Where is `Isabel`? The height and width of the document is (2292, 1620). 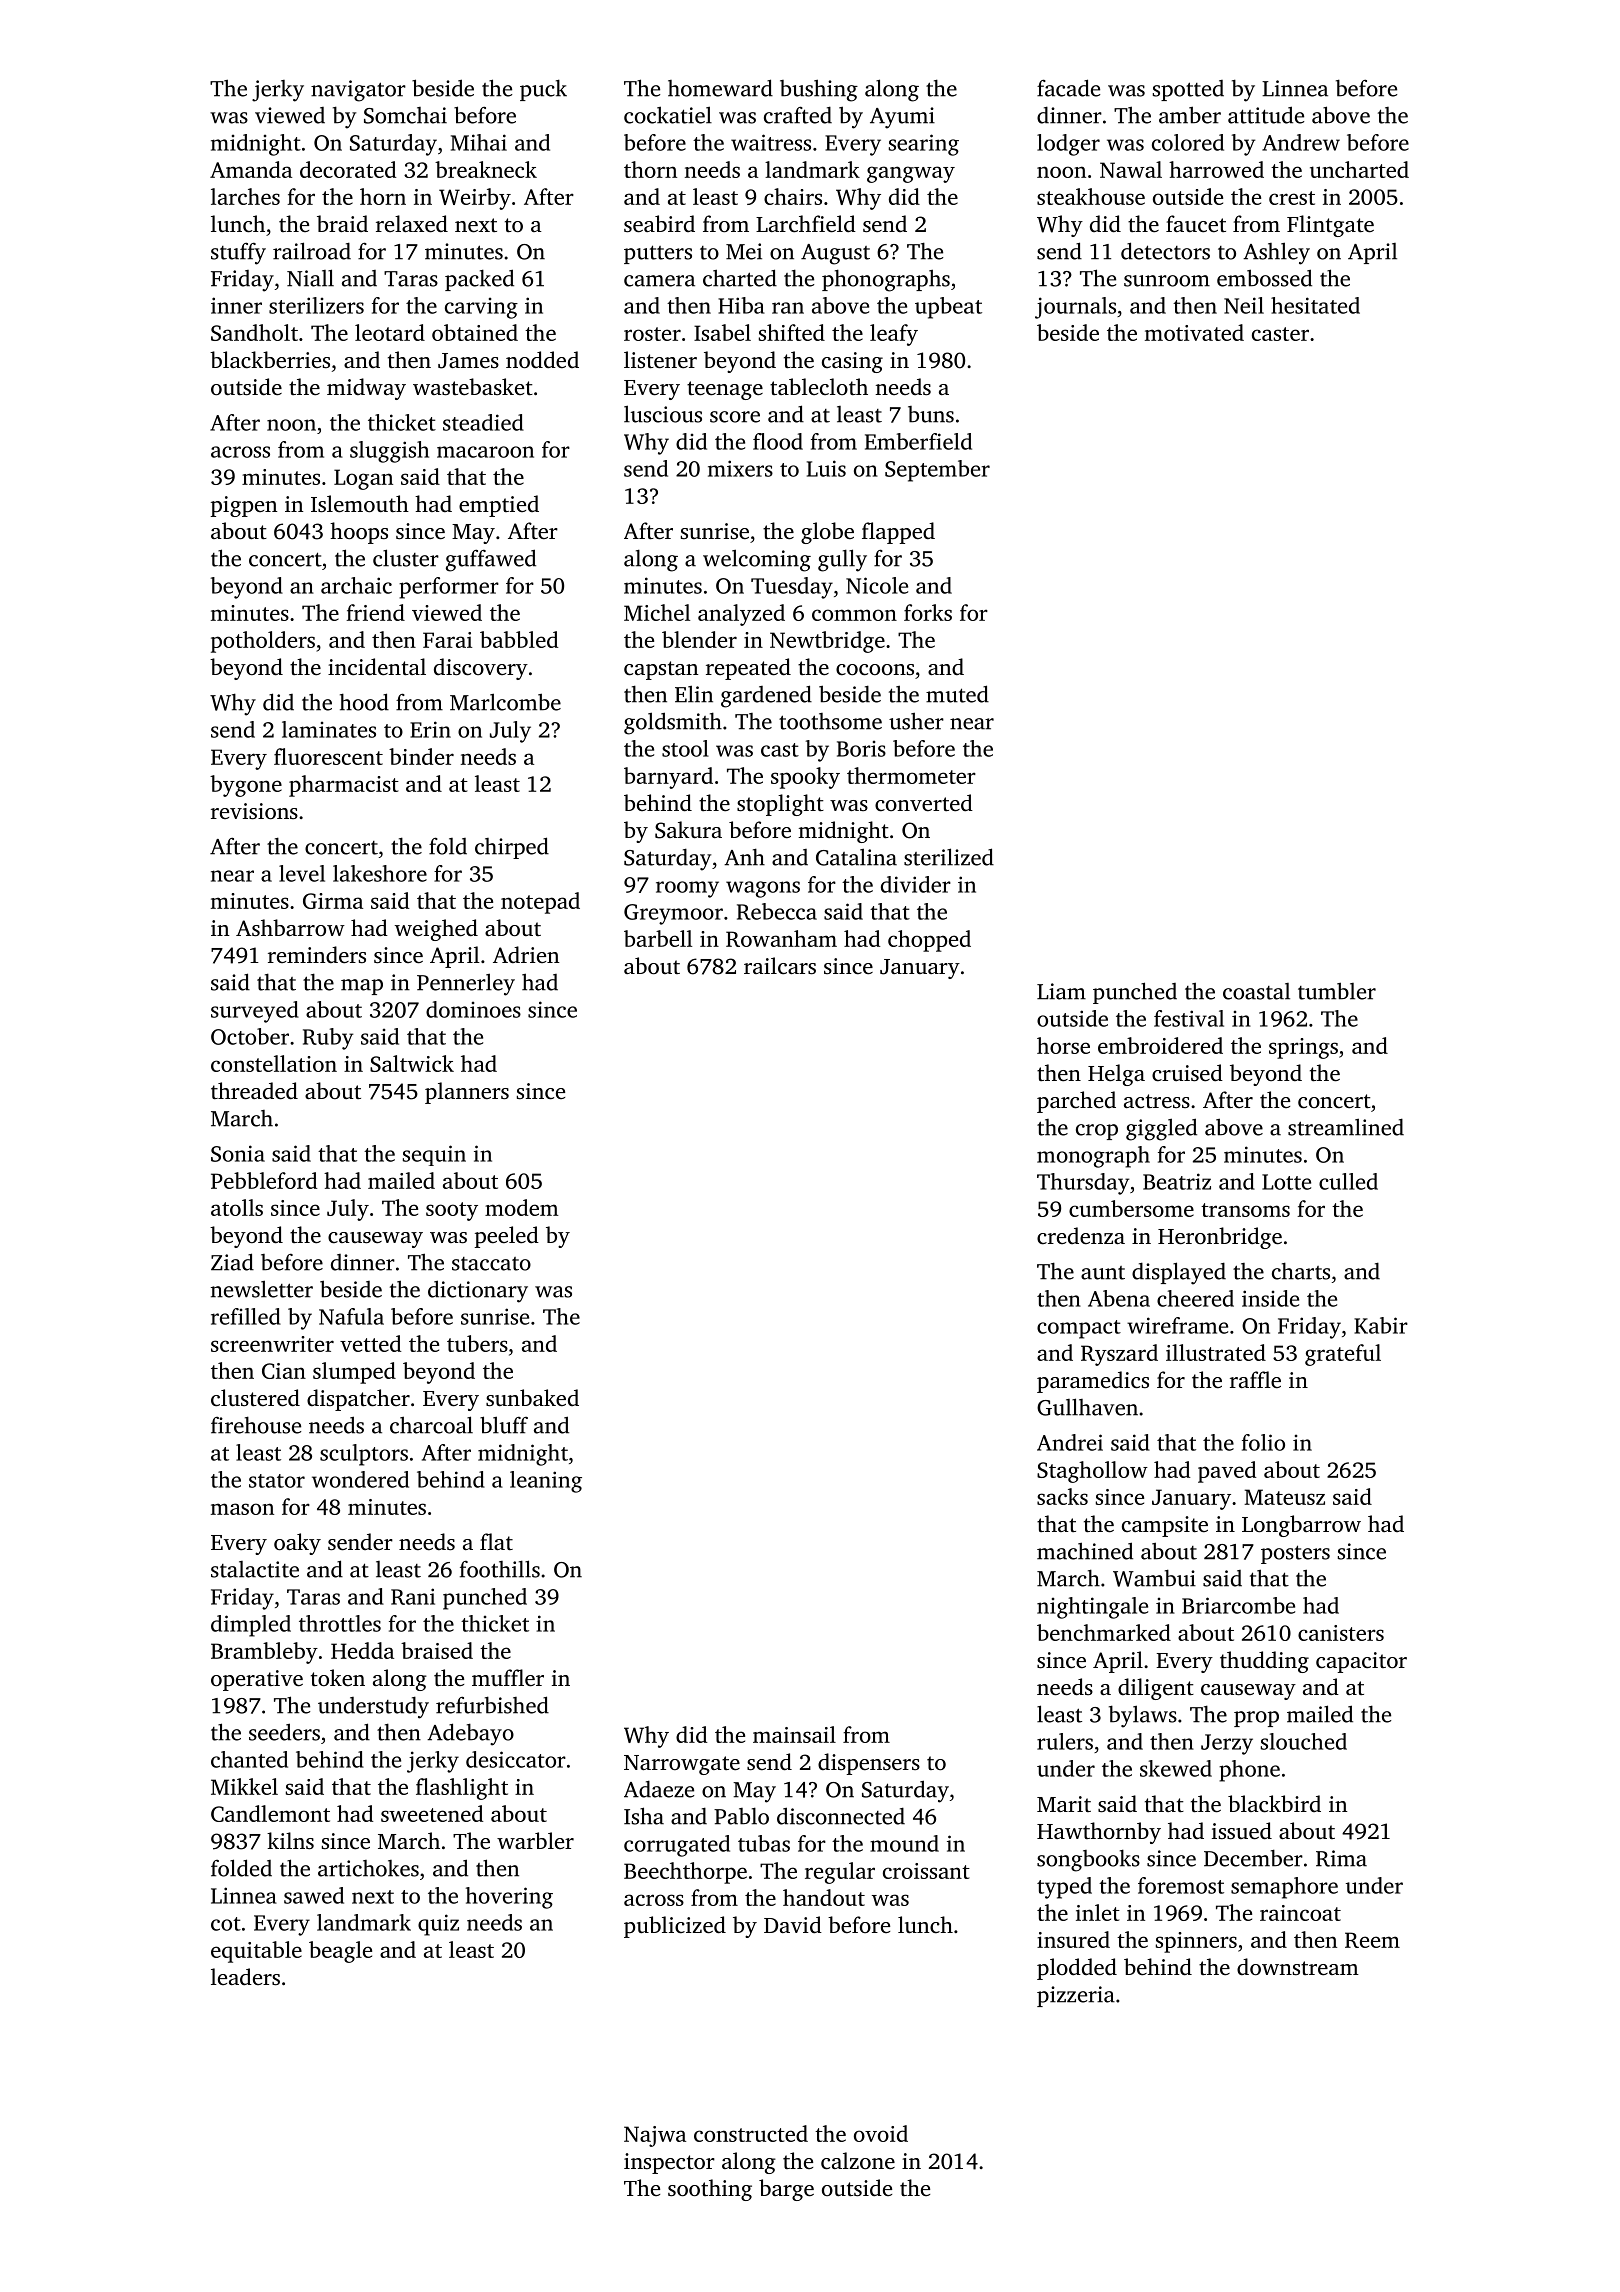 Isabel is located at coordinates (722, 332).
